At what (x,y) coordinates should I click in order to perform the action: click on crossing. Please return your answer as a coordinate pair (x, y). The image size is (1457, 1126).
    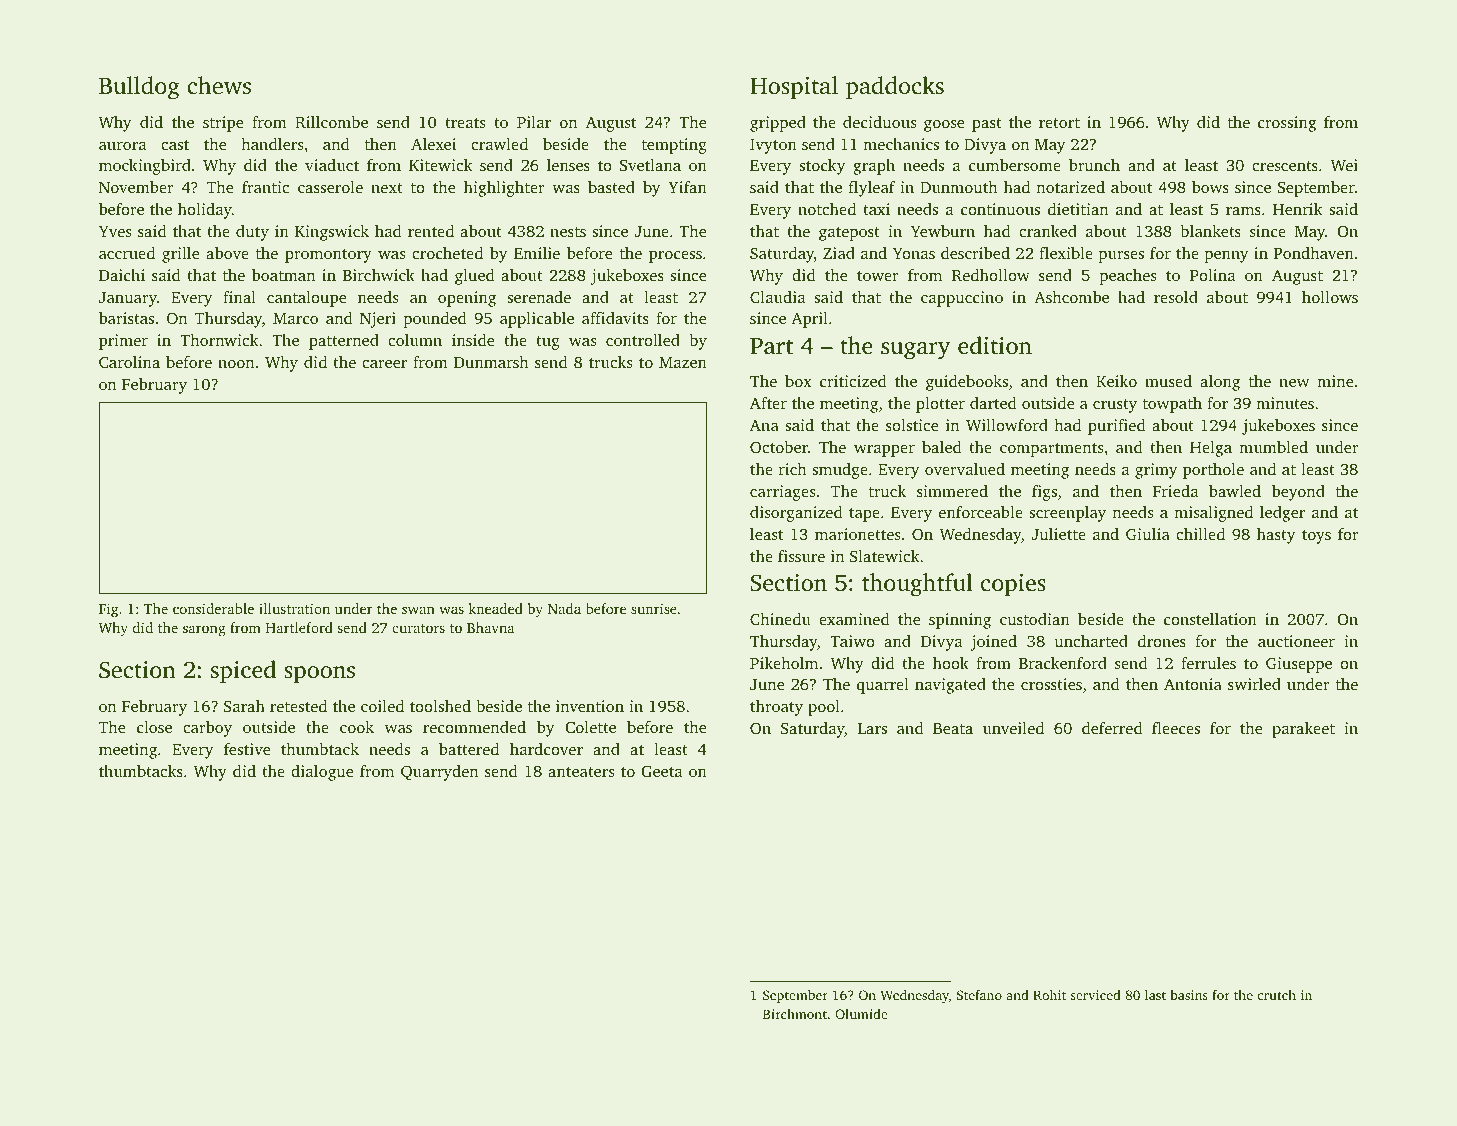
    Looking at the image, I should click on (1287, 124).
